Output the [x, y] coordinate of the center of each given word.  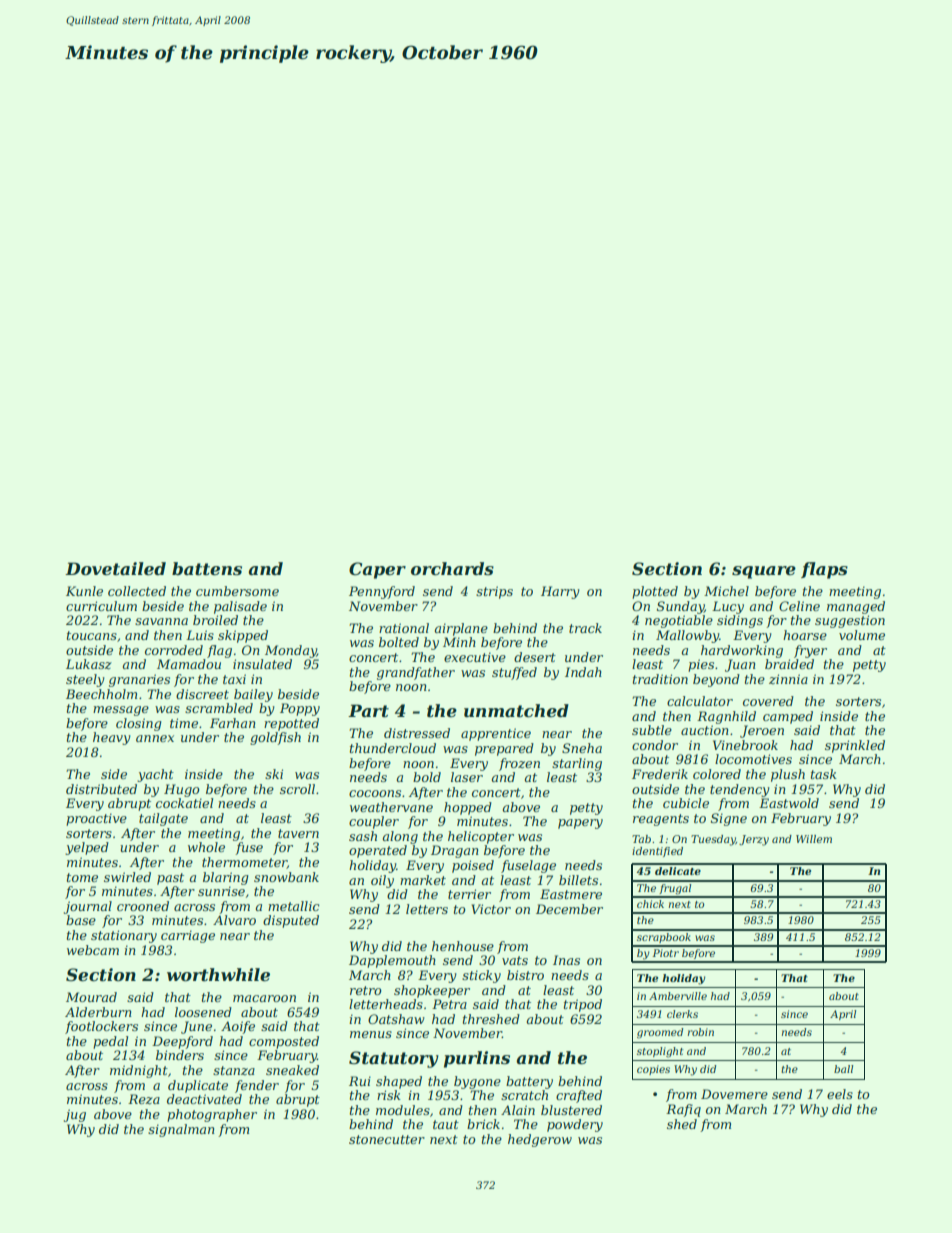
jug [75, 1115]
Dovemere [734, 1094]
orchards [452, 568]
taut [446, 1124]
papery [580, 824]
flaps [824, 570]
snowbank [286, 877]
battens [207, 569]
